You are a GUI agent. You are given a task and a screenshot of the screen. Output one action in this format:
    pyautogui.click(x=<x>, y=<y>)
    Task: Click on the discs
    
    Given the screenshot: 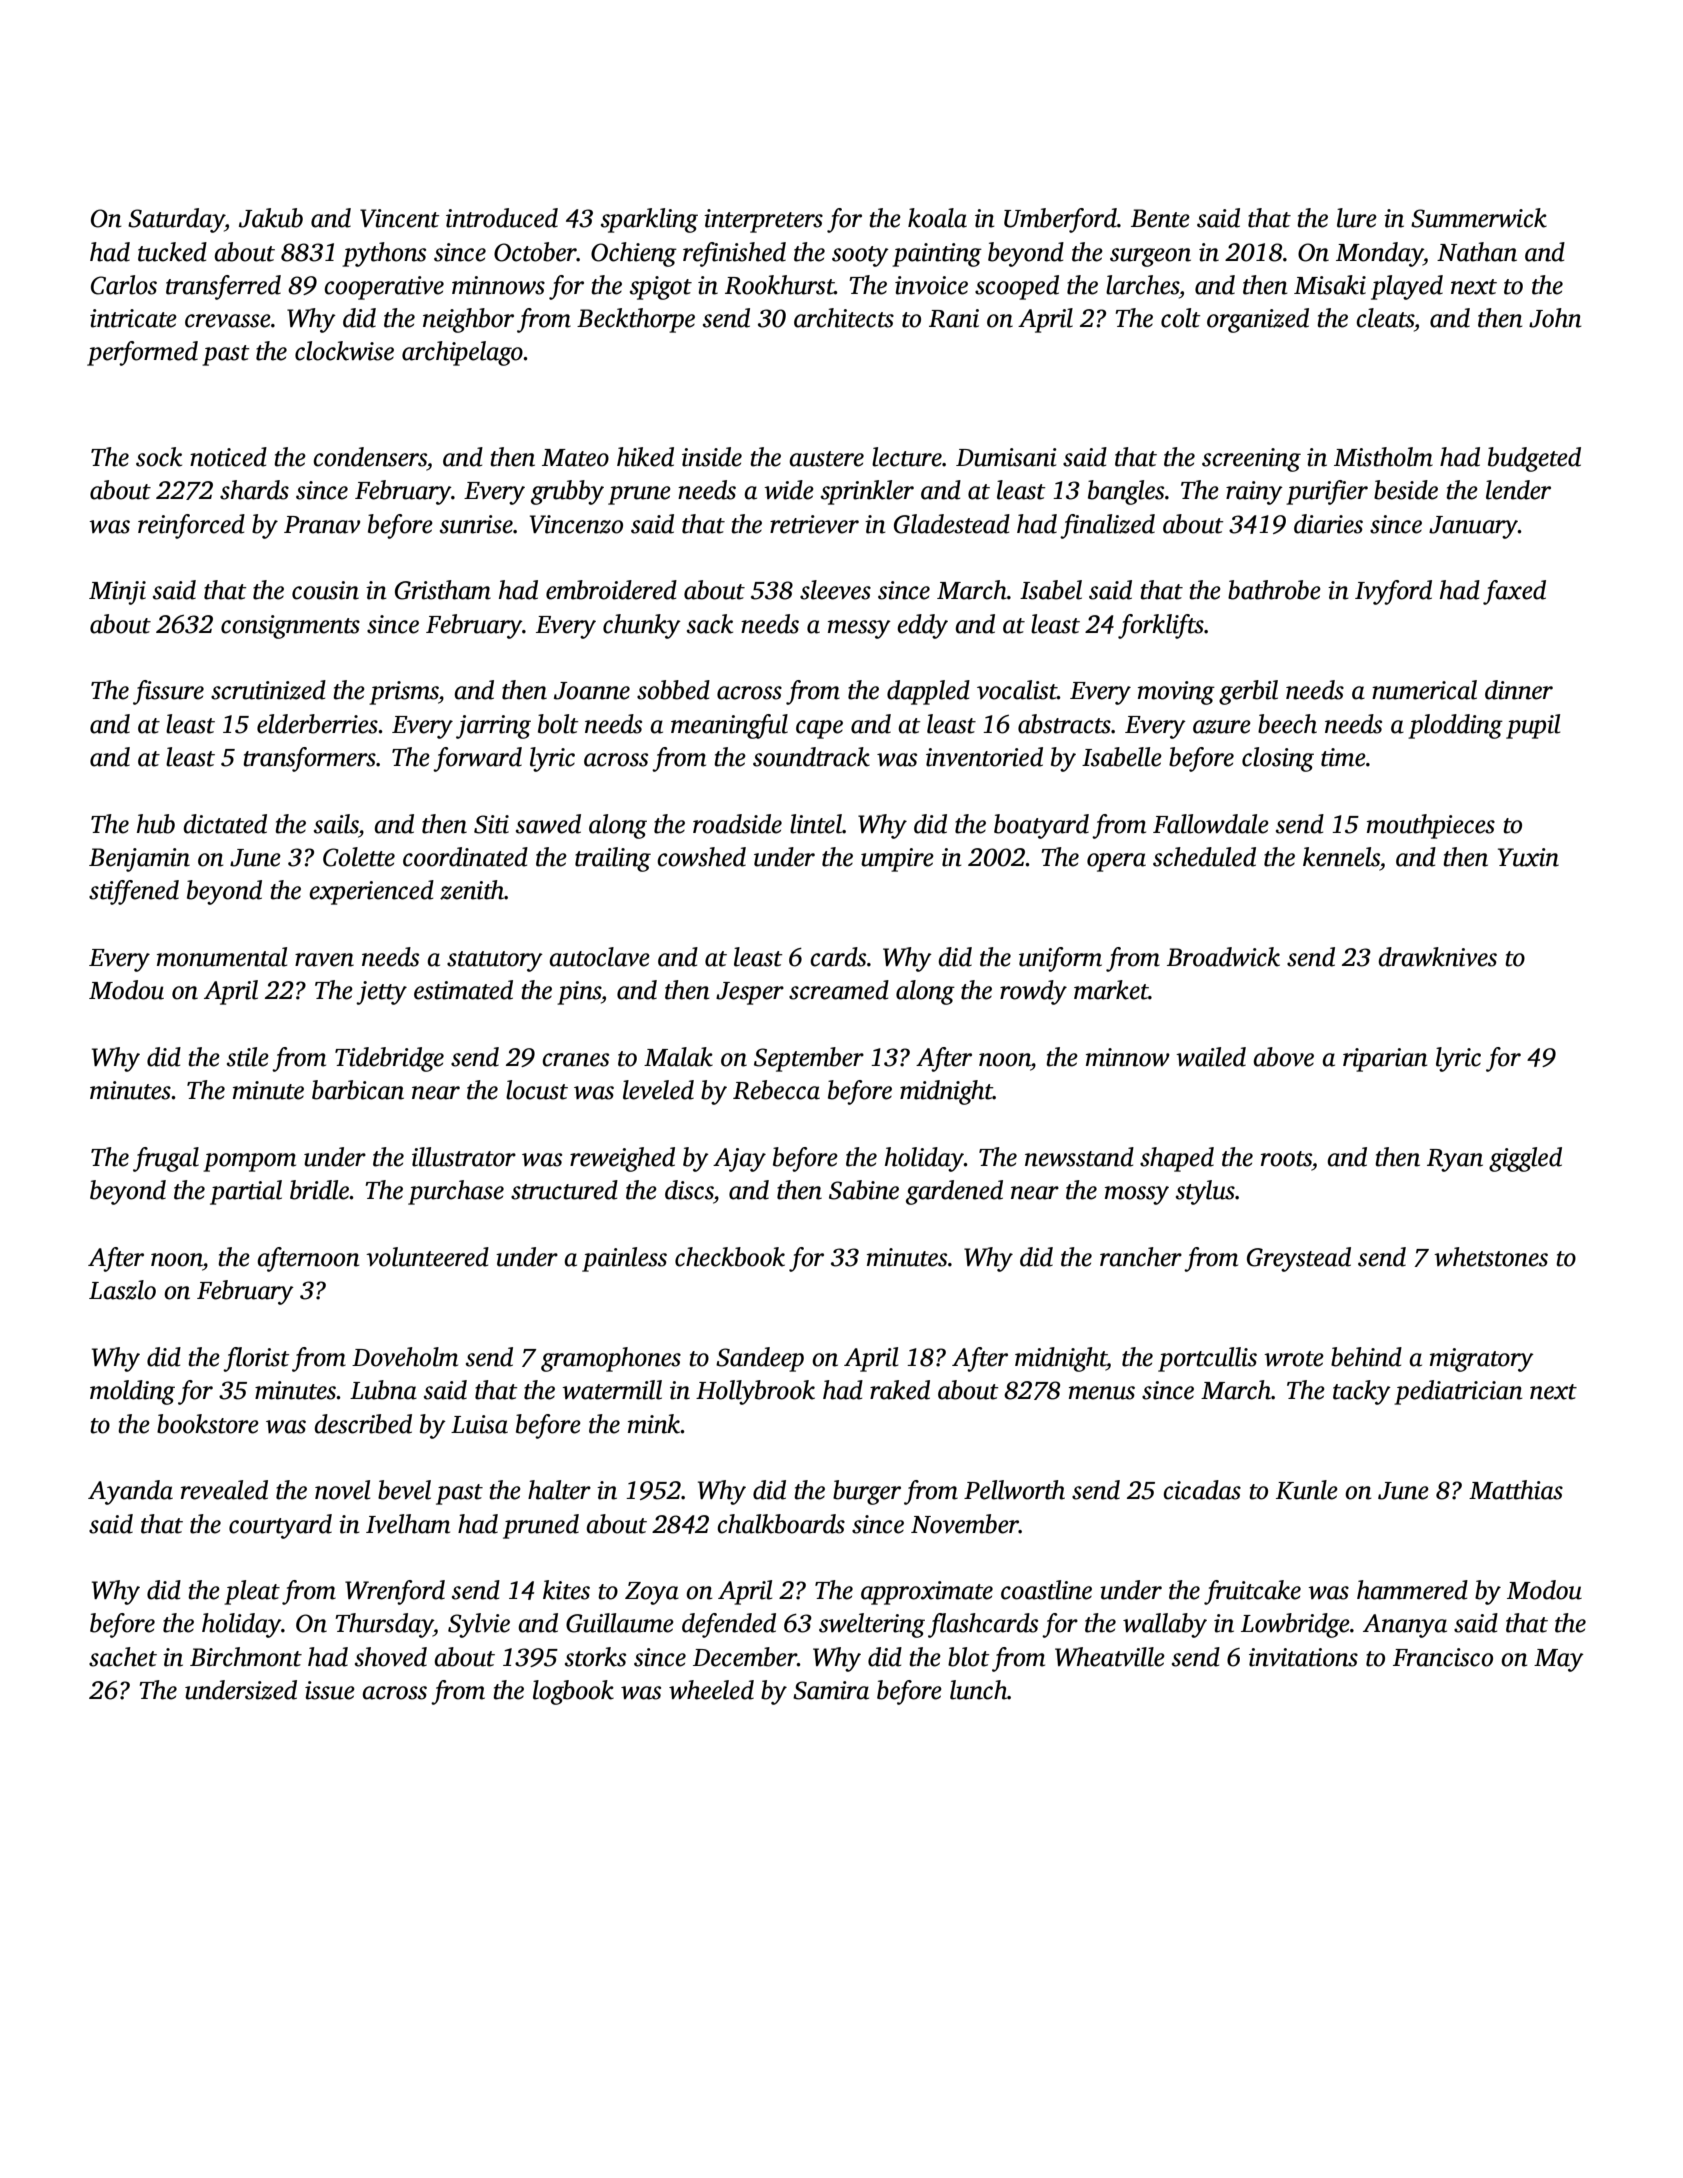 What is the action you would take?
    pyautogui.click(x=689, y=1190)
